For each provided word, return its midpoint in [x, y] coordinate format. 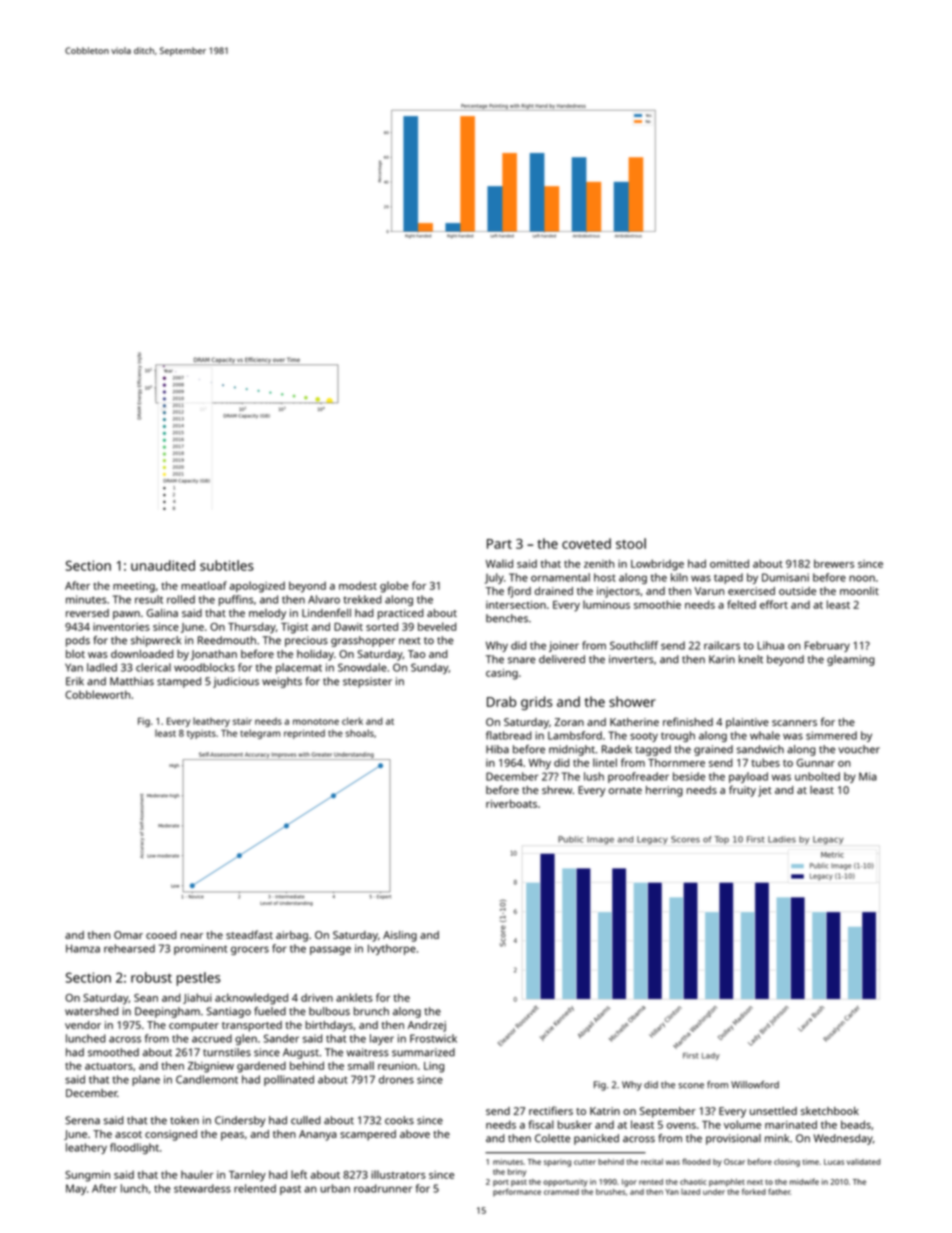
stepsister [367, 682]
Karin [722, 659]
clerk [352, 721]
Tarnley [247, 1176]
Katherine [634, 722]
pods [78, 641]
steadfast [249, 934]
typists [201, 734]
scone [691, 1086]
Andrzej [427, 1026]
